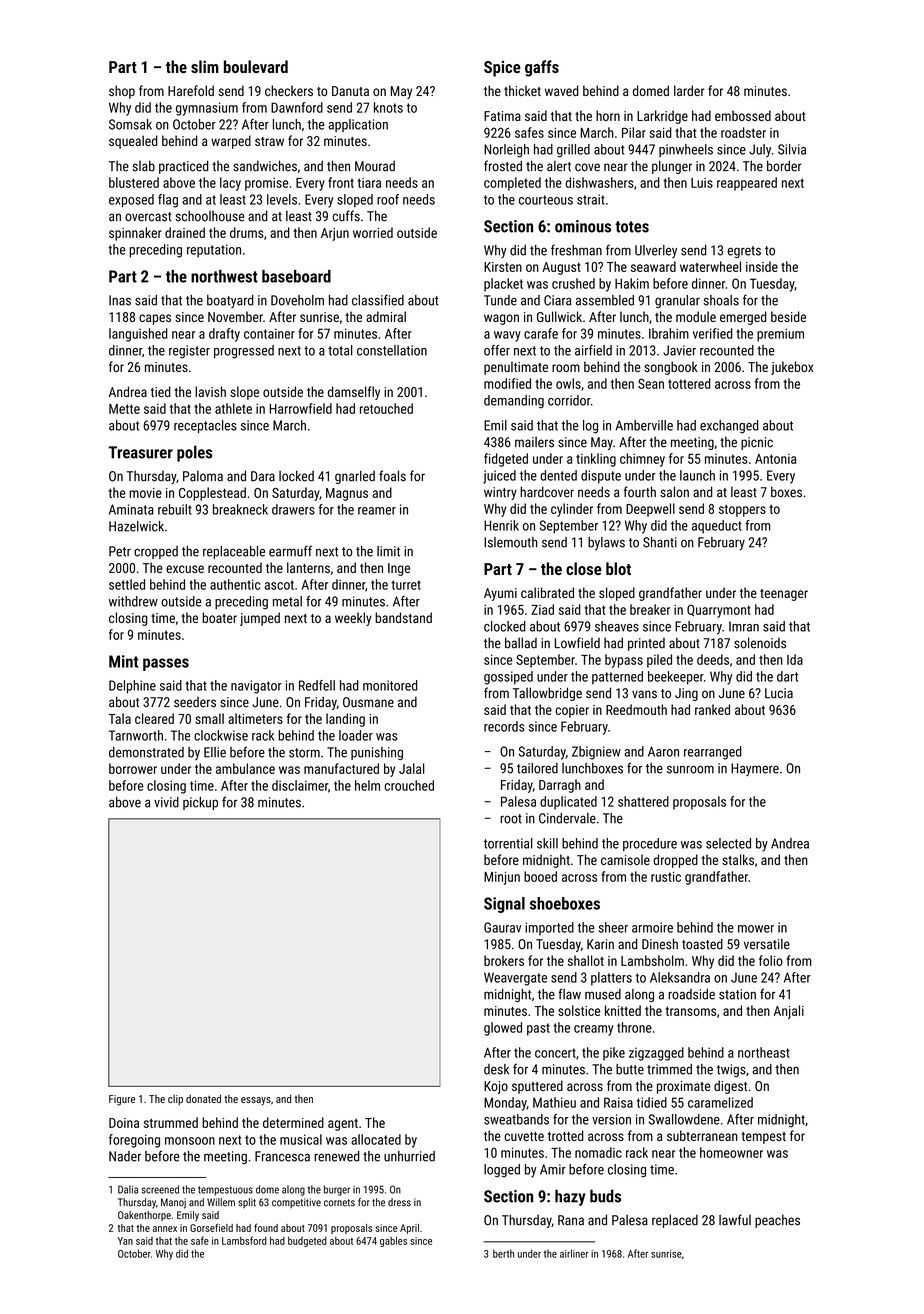 The width and height of the screenshot is (924, 1314). I want to click on movie, so click(145, 493).
